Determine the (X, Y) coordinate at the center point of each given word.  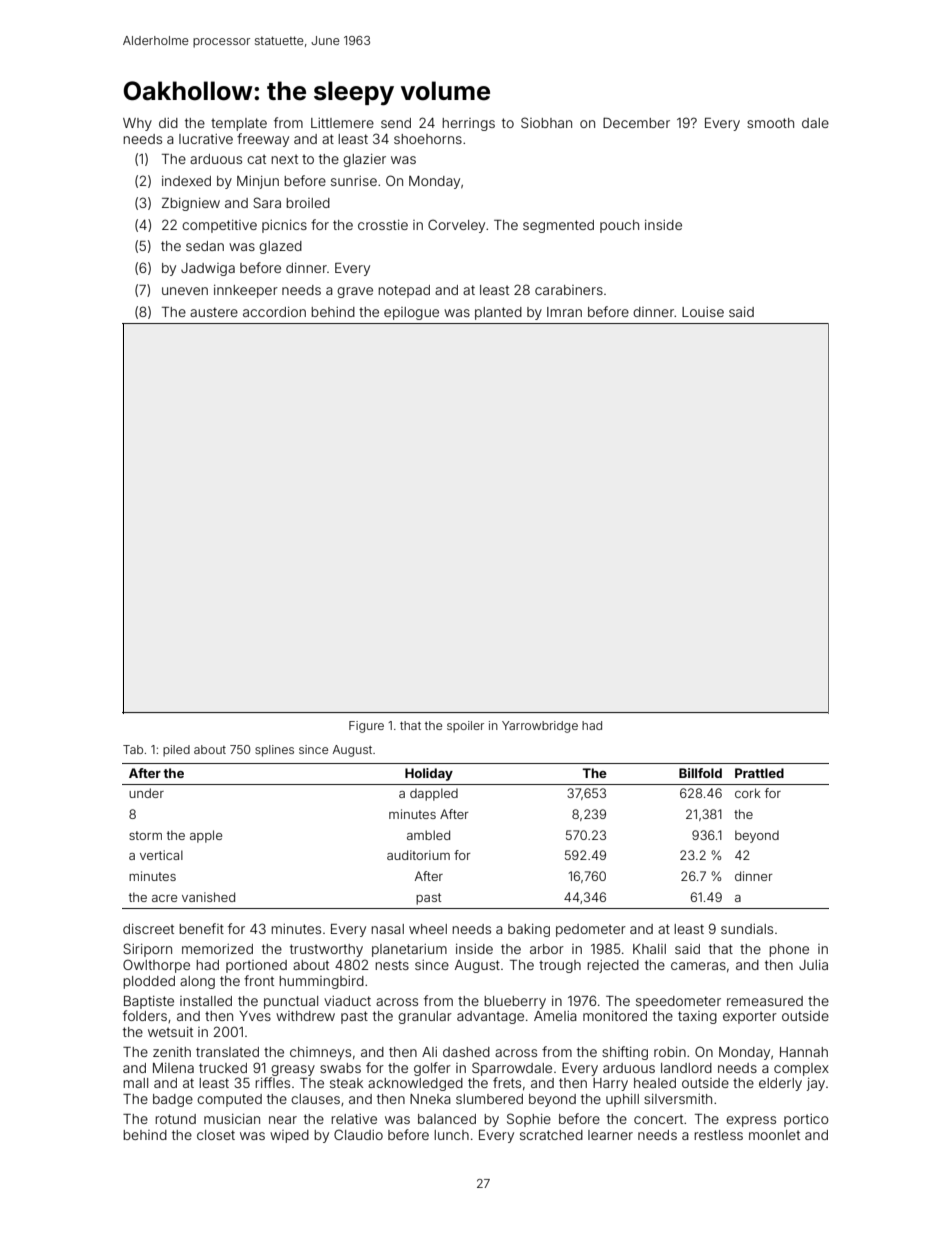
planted (498, 313)
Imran (564, 312)
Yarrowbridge (540, 727)
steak (346, 1083)
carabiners (569, 290)
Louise (703, 312)
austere (214, 312)
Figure (366, 727)
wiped (289, 1136)
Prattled (759, 773)
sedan (205, 246)
